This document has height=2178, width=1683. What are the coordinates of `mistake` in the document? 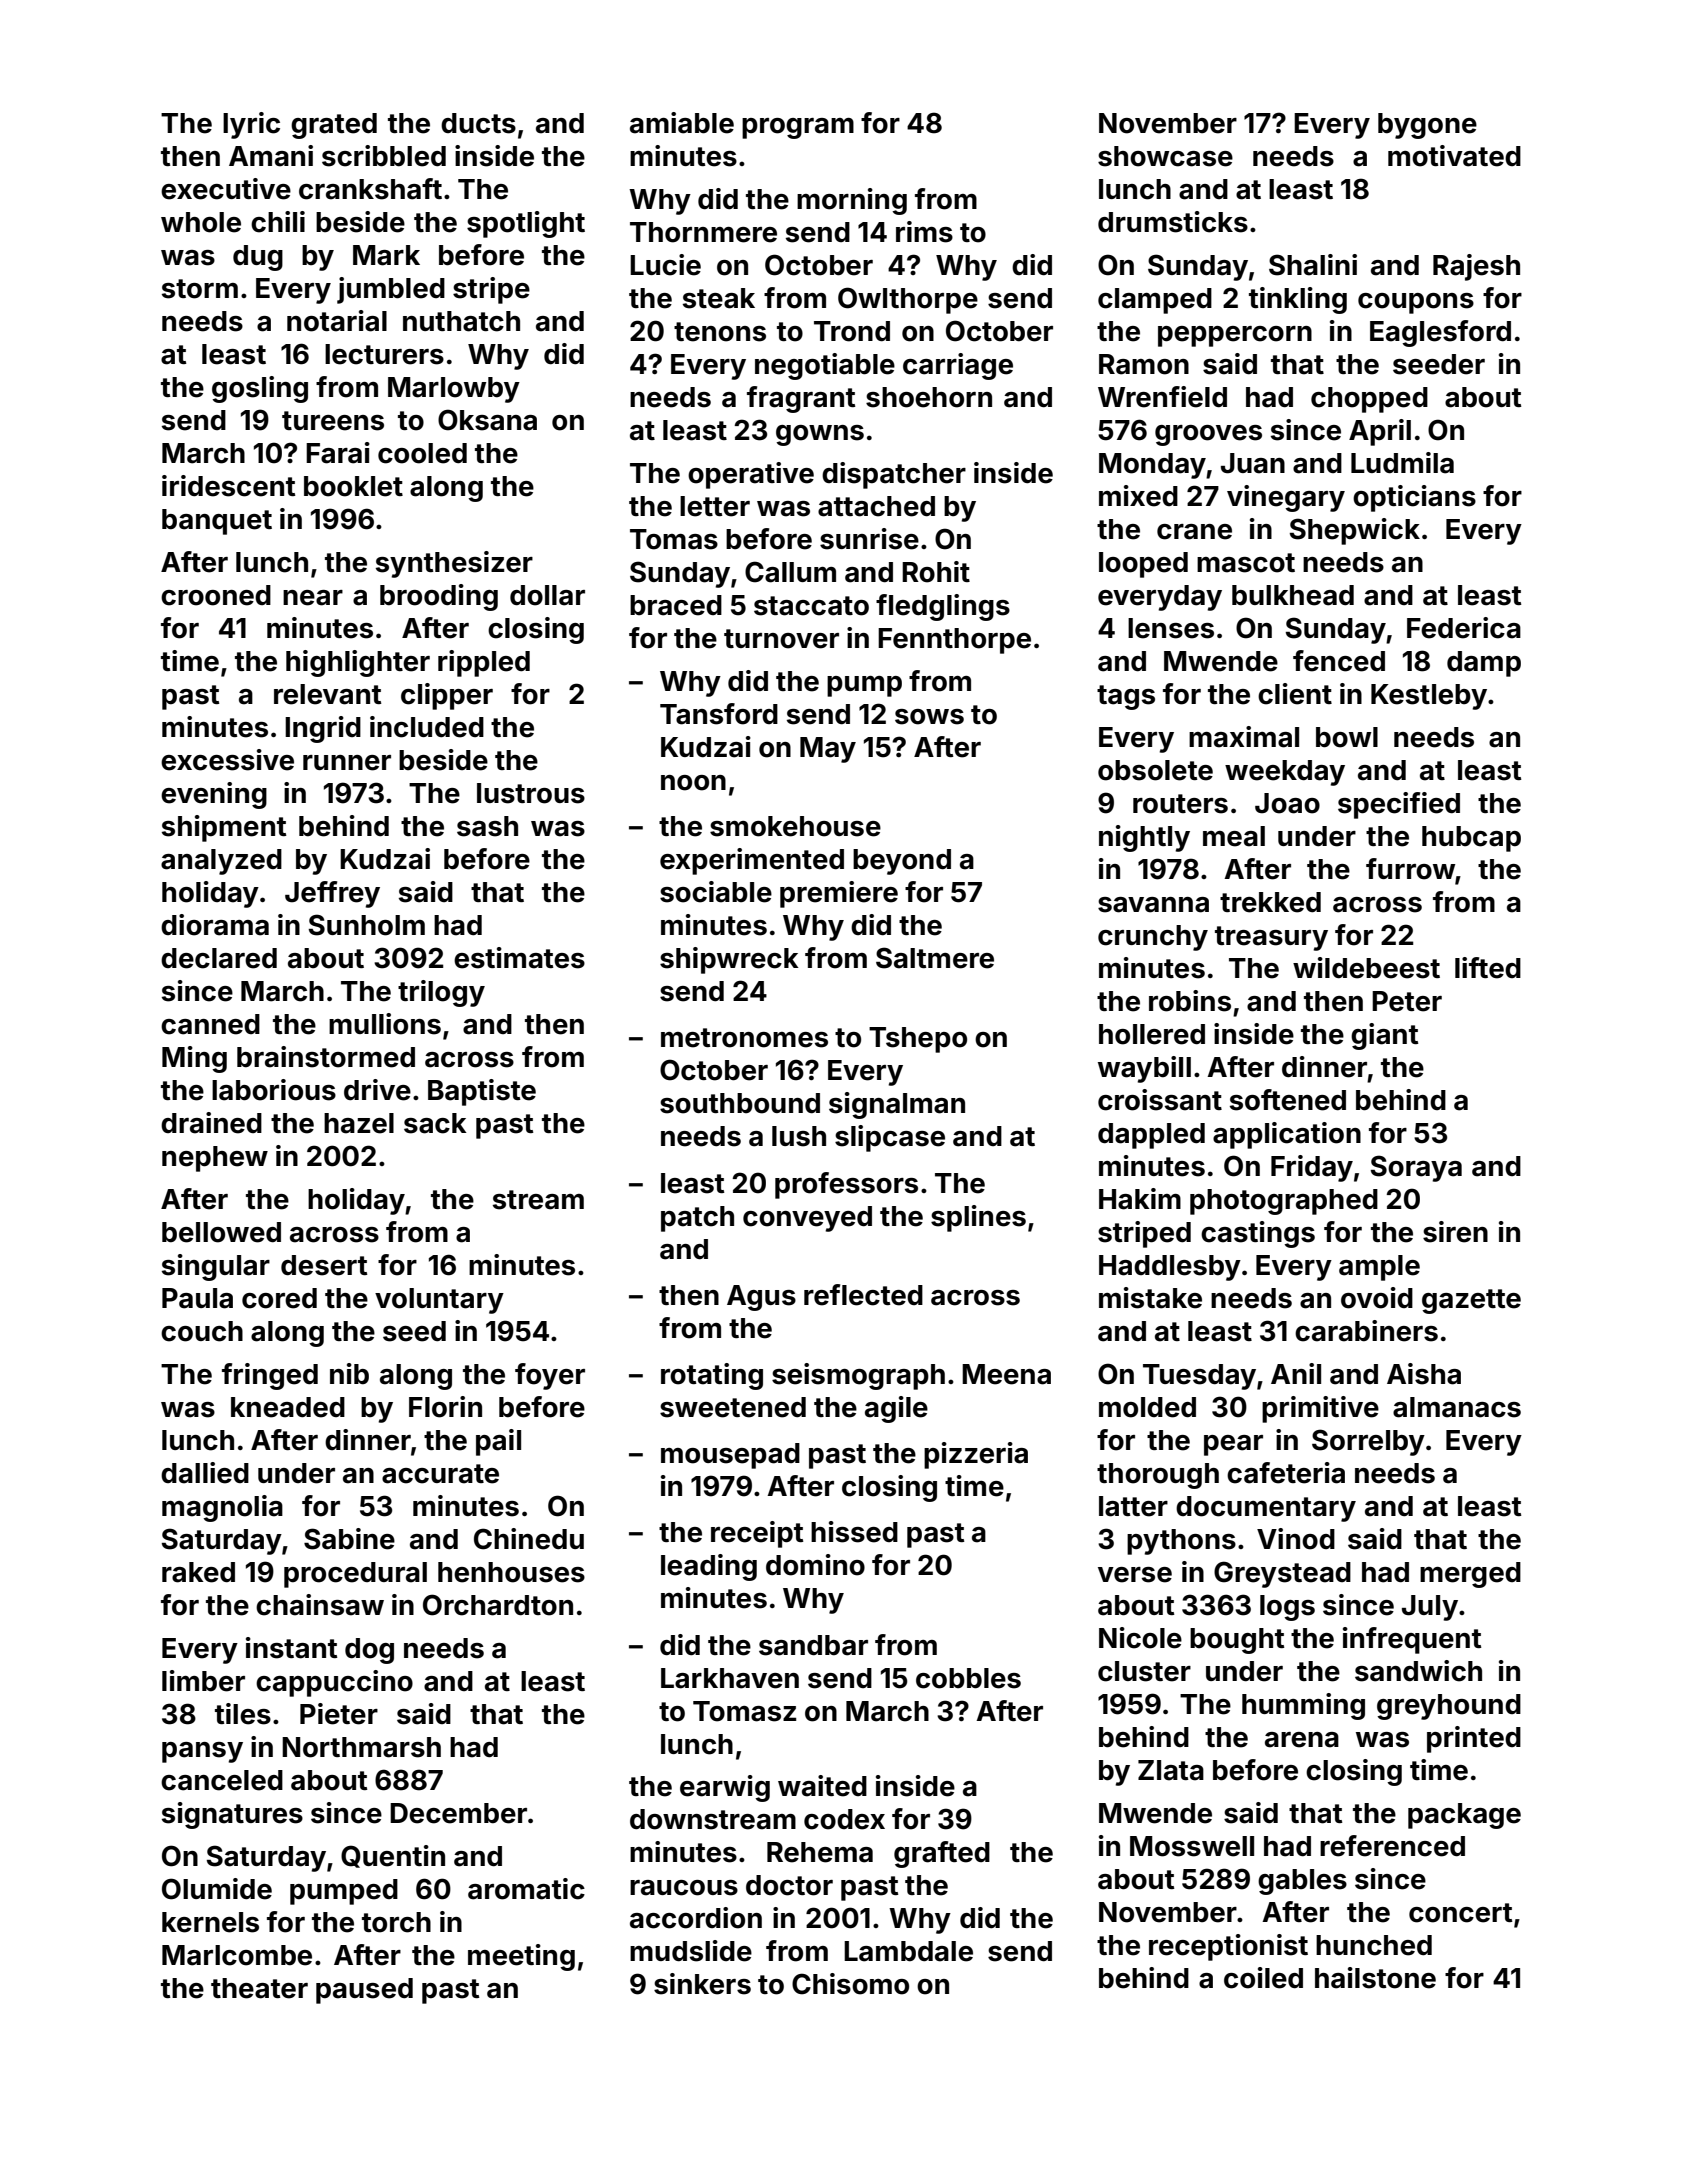 It's located at (1150, 1298).
